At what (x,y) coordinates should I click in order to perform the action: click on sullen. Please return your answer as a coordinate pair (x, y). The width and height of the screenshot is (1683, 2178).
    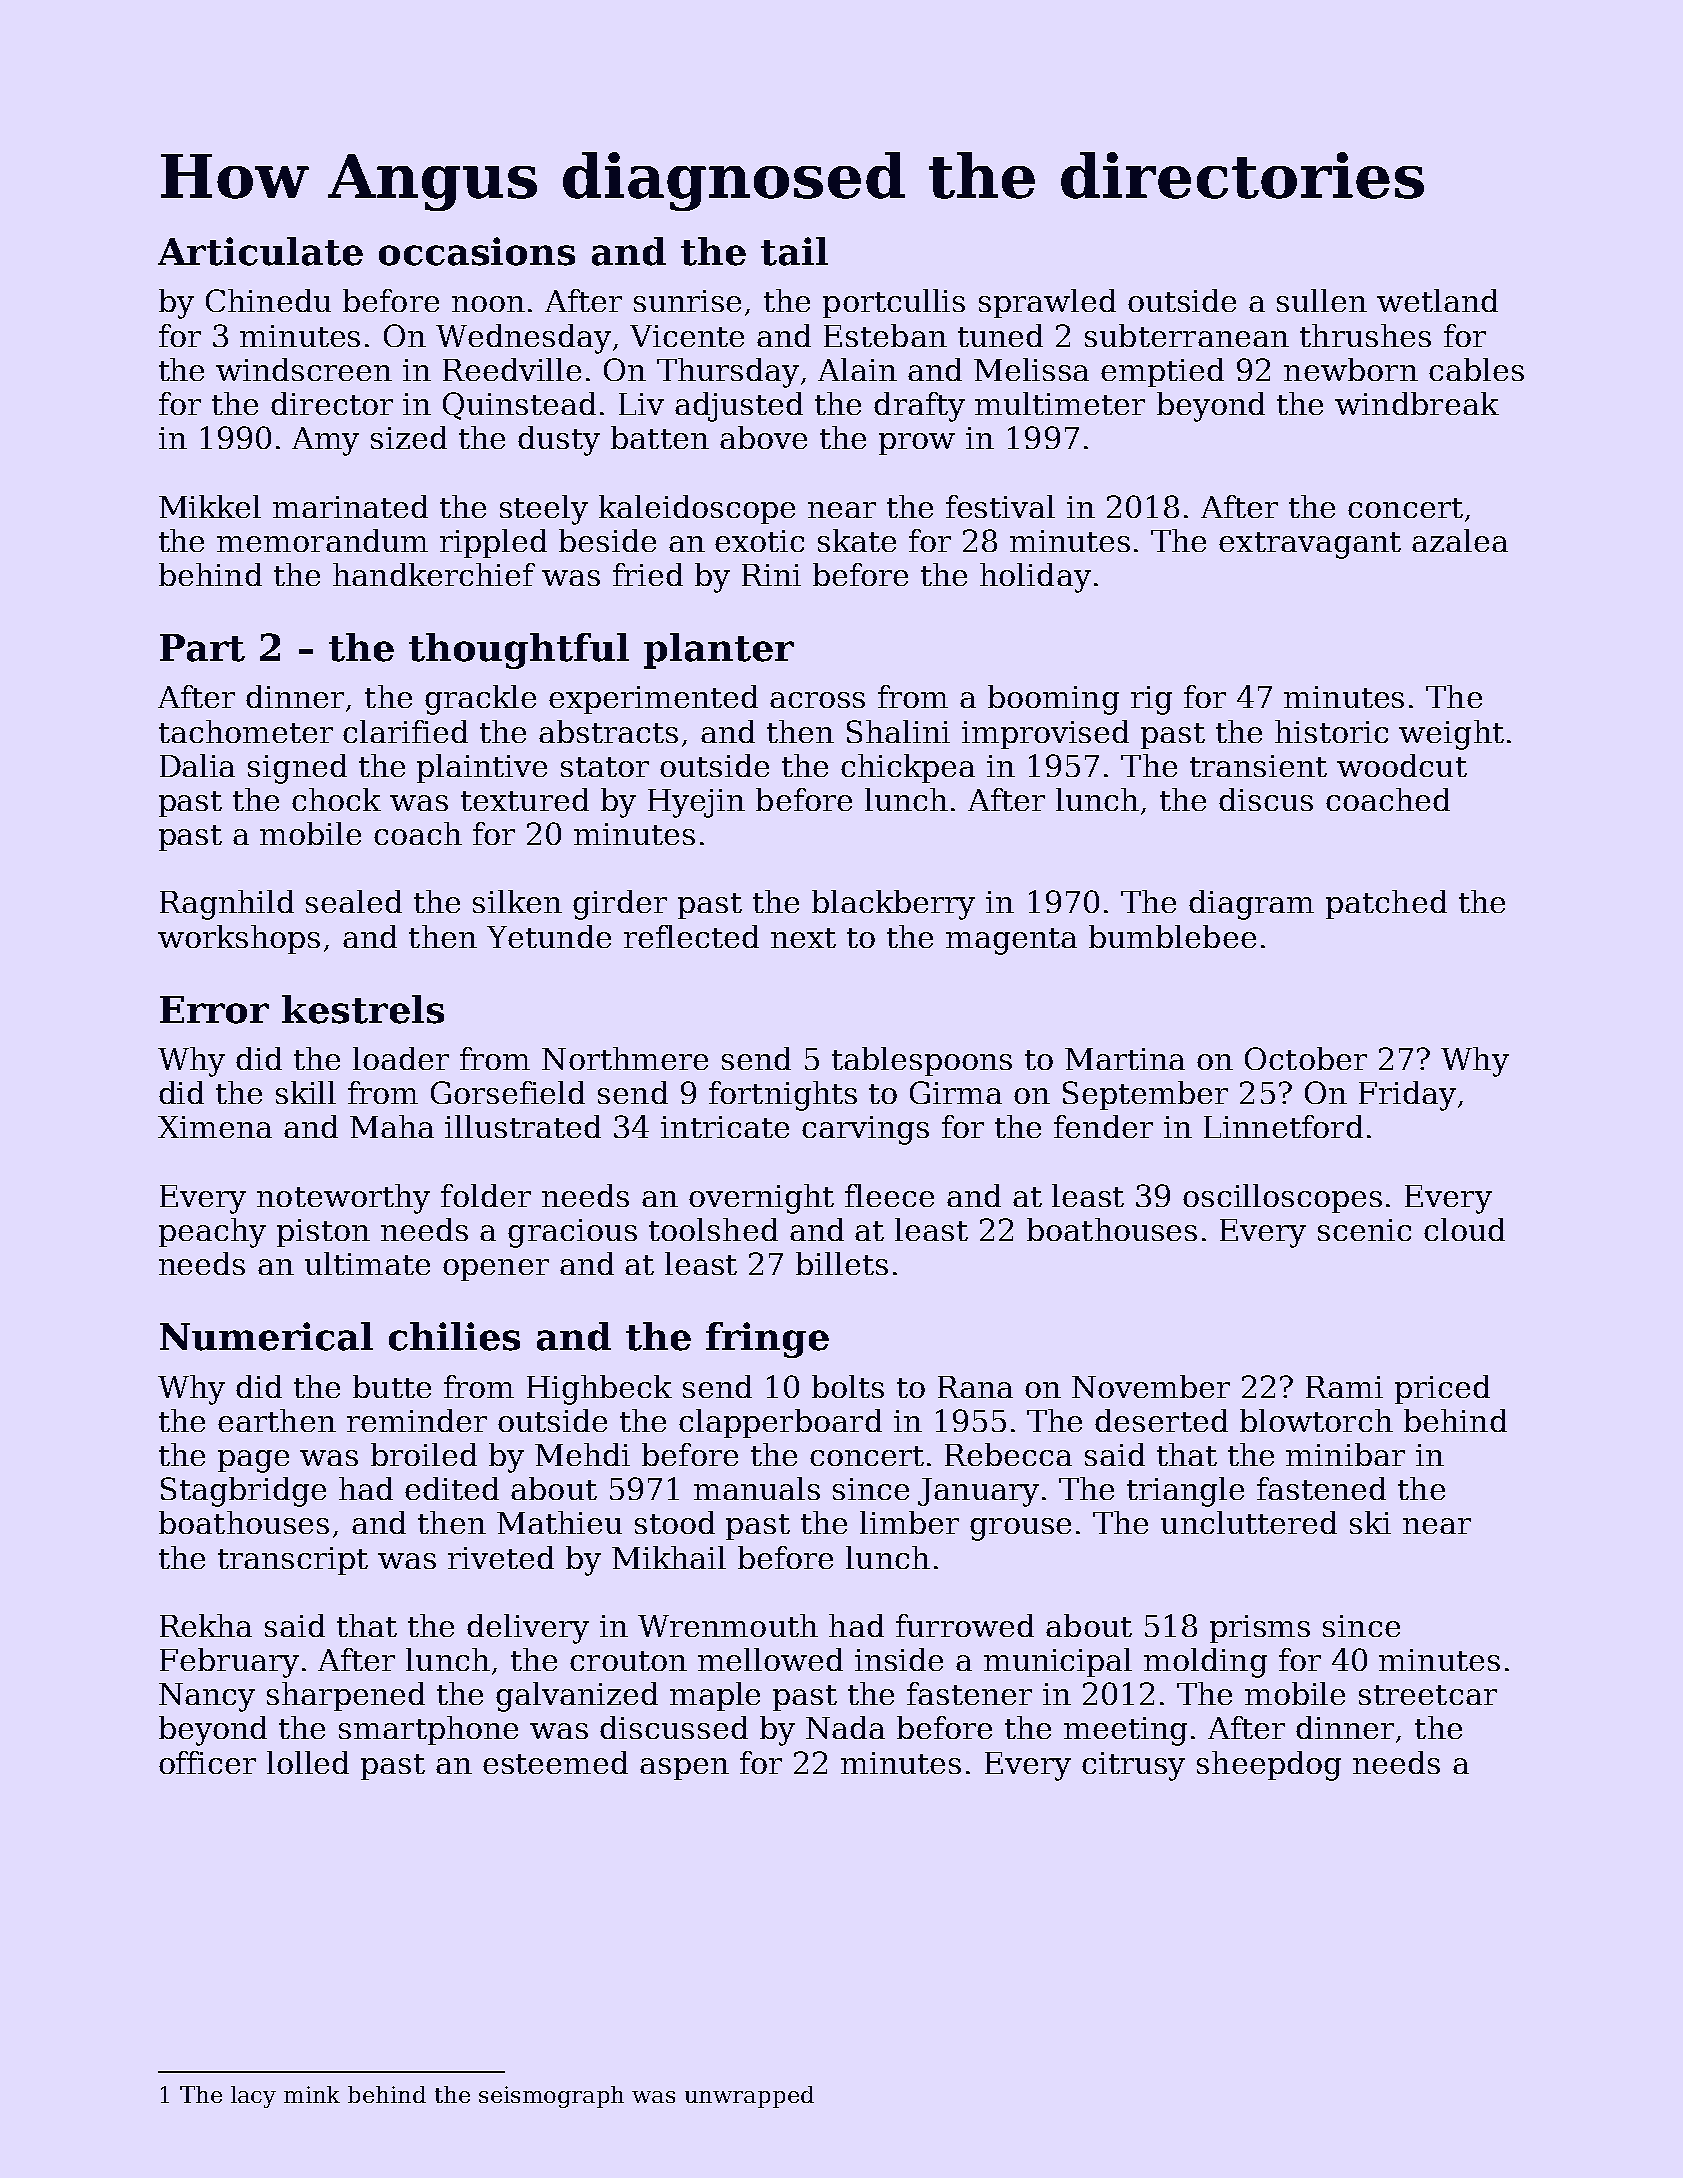
    Looking at the image, I should click on (1322, 300).
